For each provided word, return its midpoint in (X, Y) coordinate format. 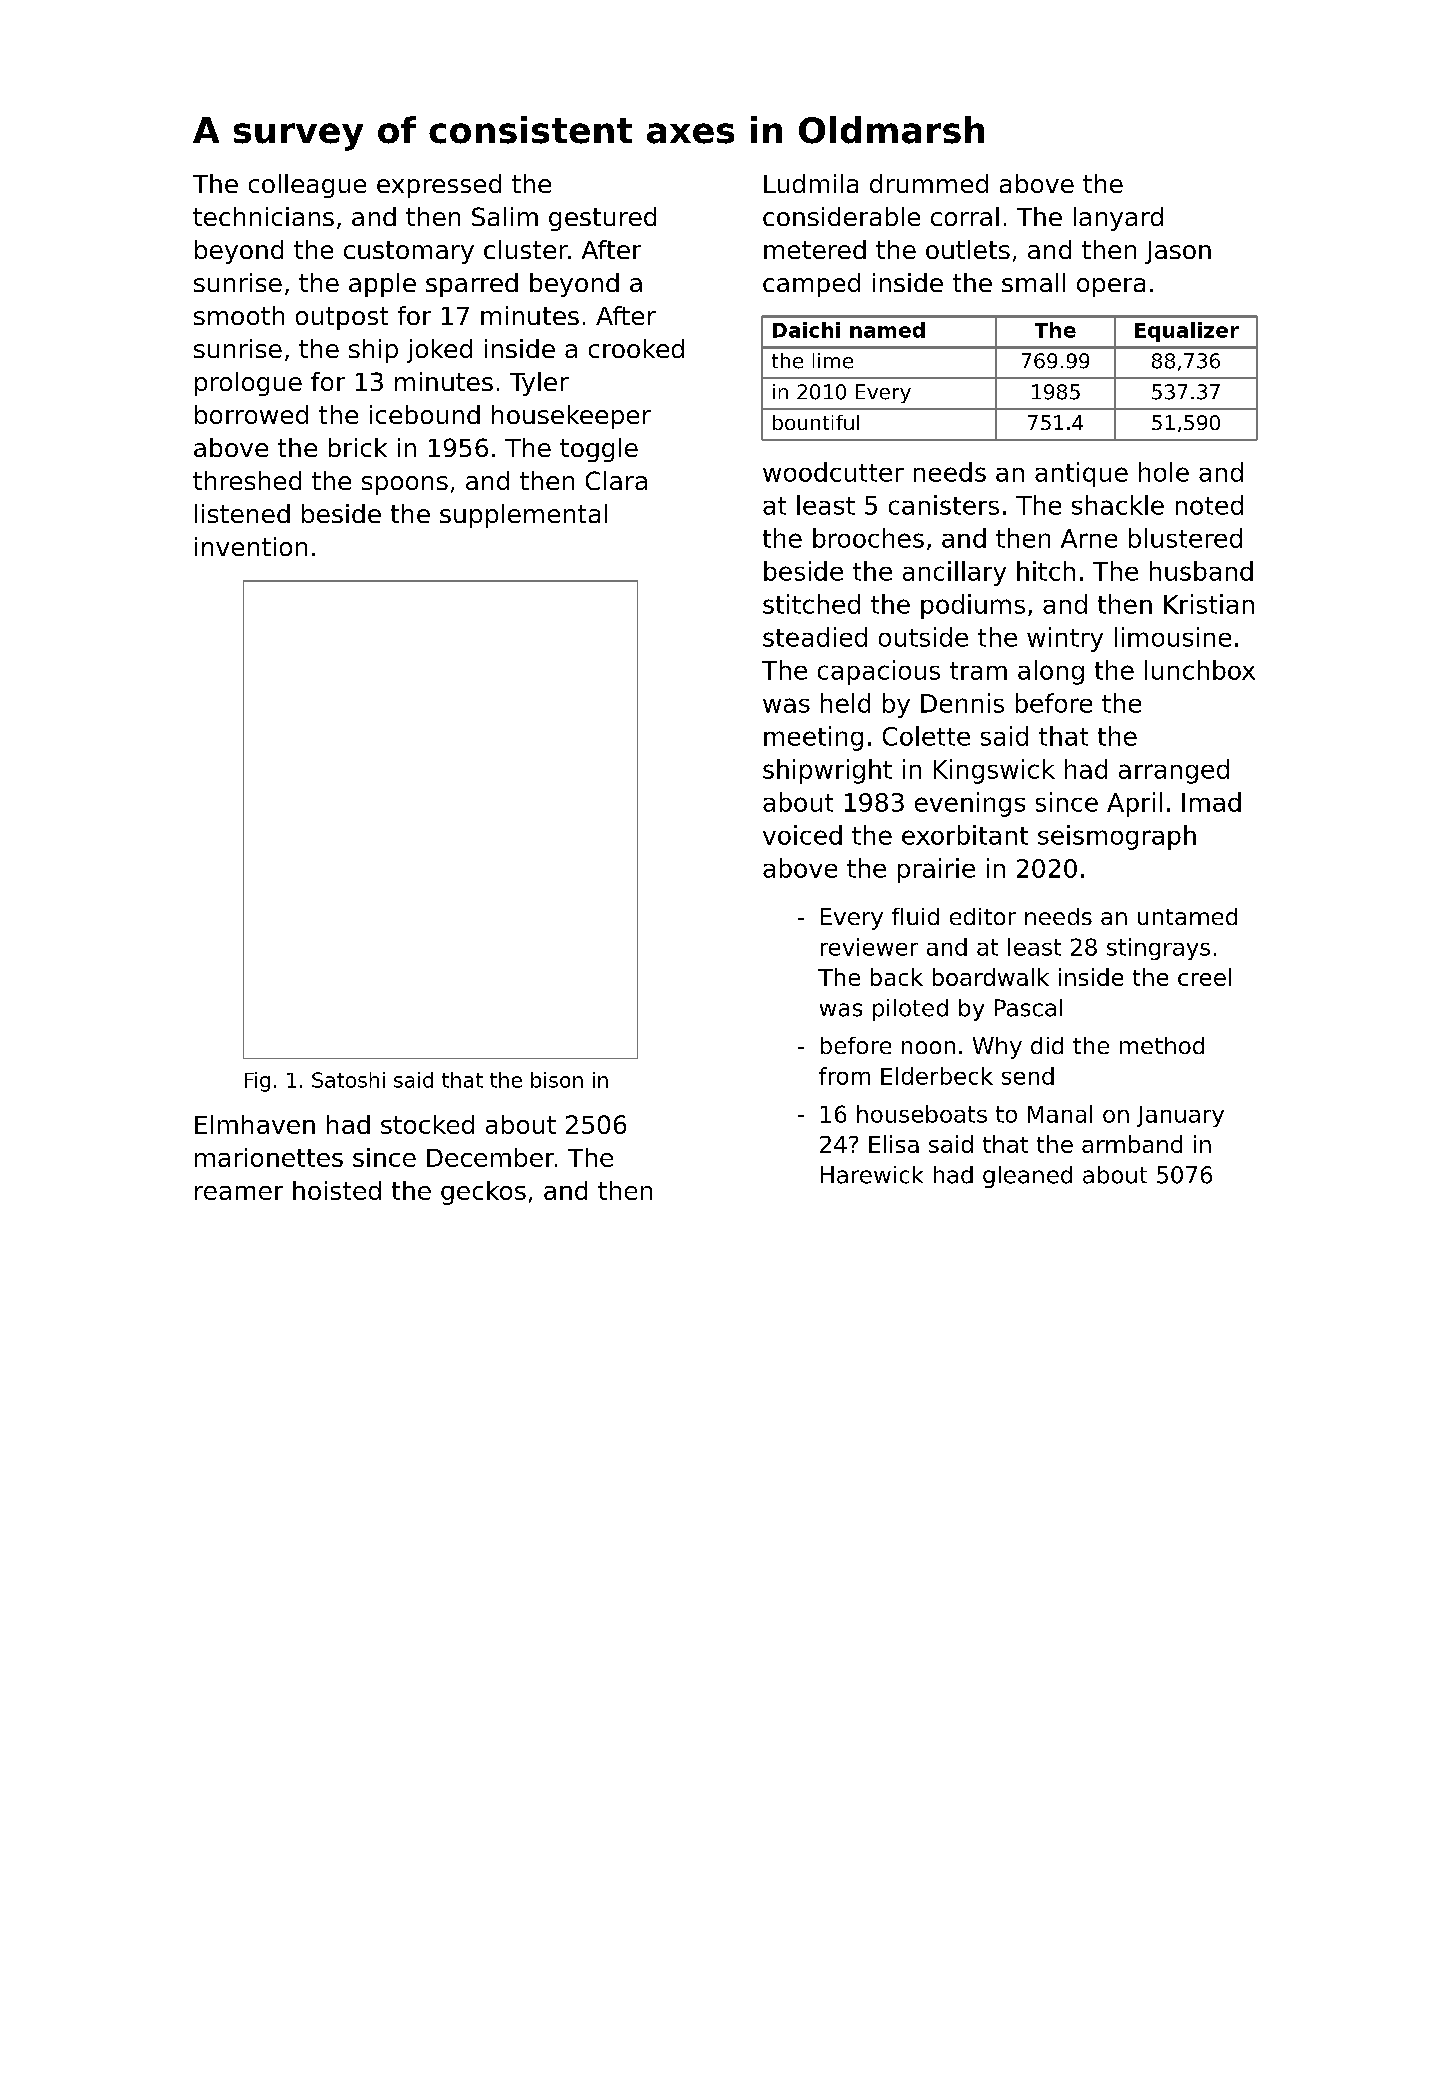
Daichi (806, 330)
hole (1164, 472)
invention (251, 546)
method (1162, 1045)
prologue (248, 384)
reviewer (869, 947)
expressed (439, 186)
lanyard (1118, 219)
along (1051, 672)
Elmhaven (255, 1124)
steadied (815, 637)
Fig (257, 1082)
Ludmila (811, 183)
